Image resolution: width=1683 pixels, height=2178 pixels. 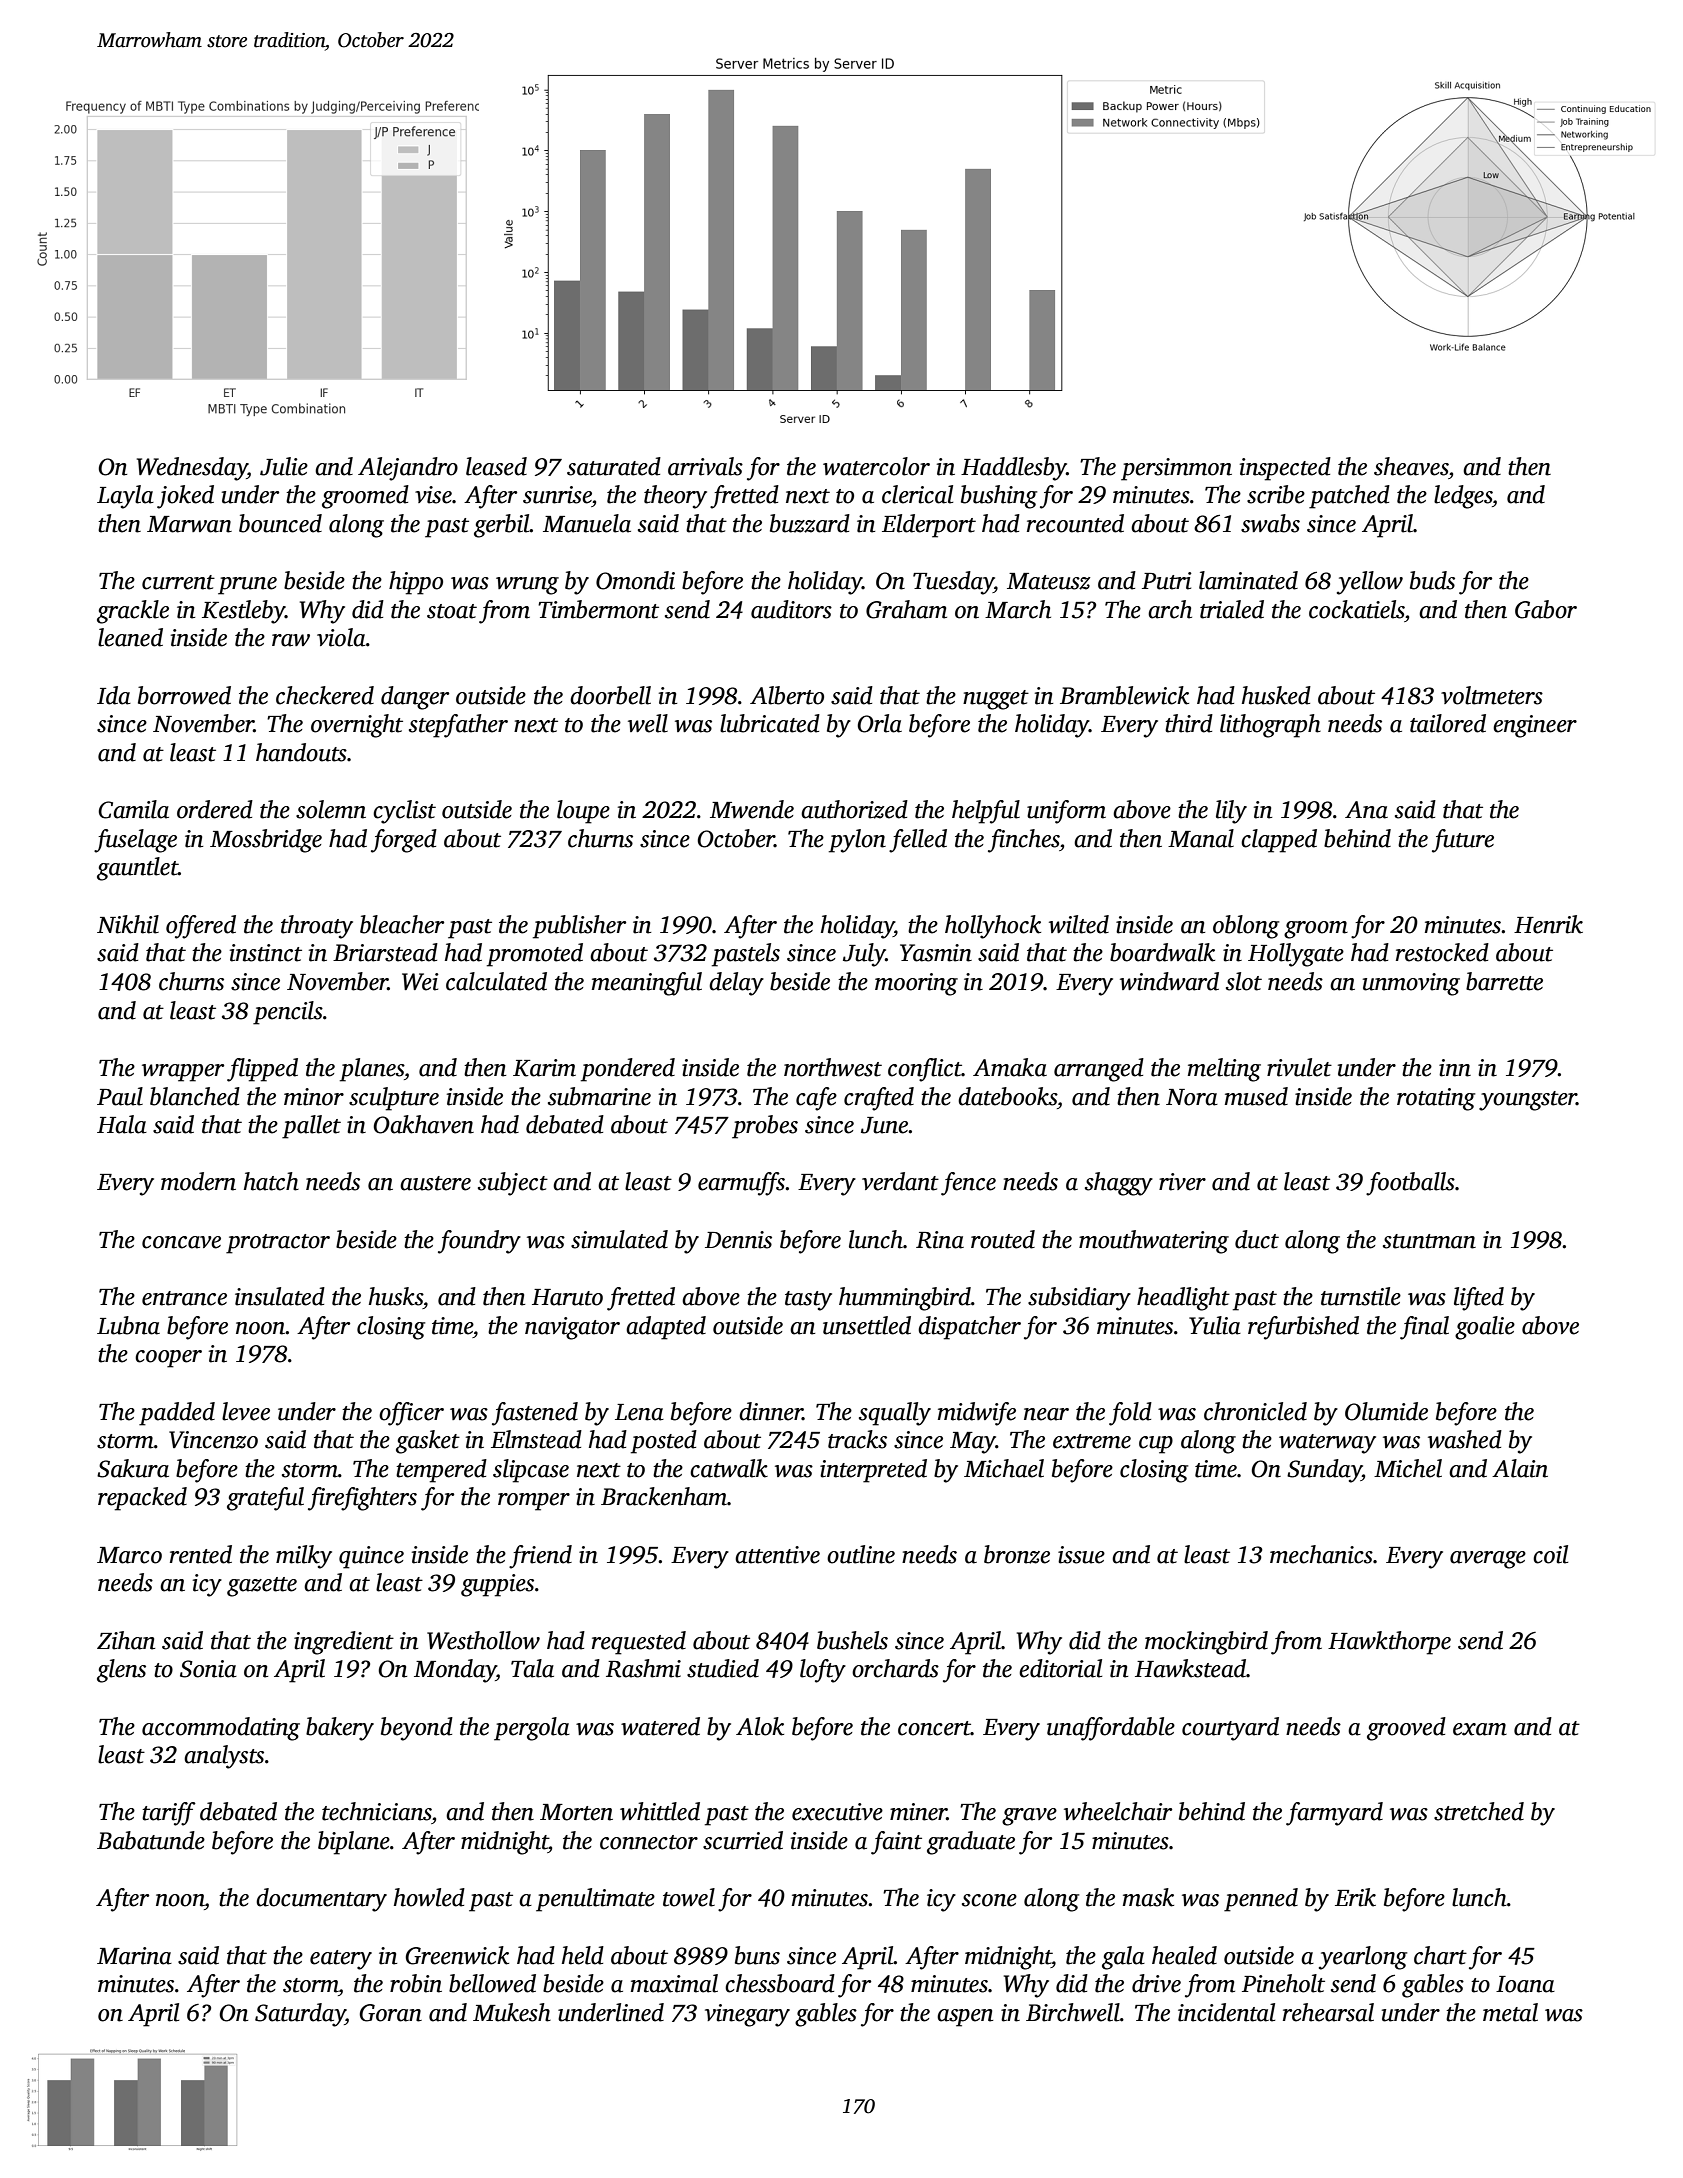 I want to click on current, so click(x=178, y=582).
